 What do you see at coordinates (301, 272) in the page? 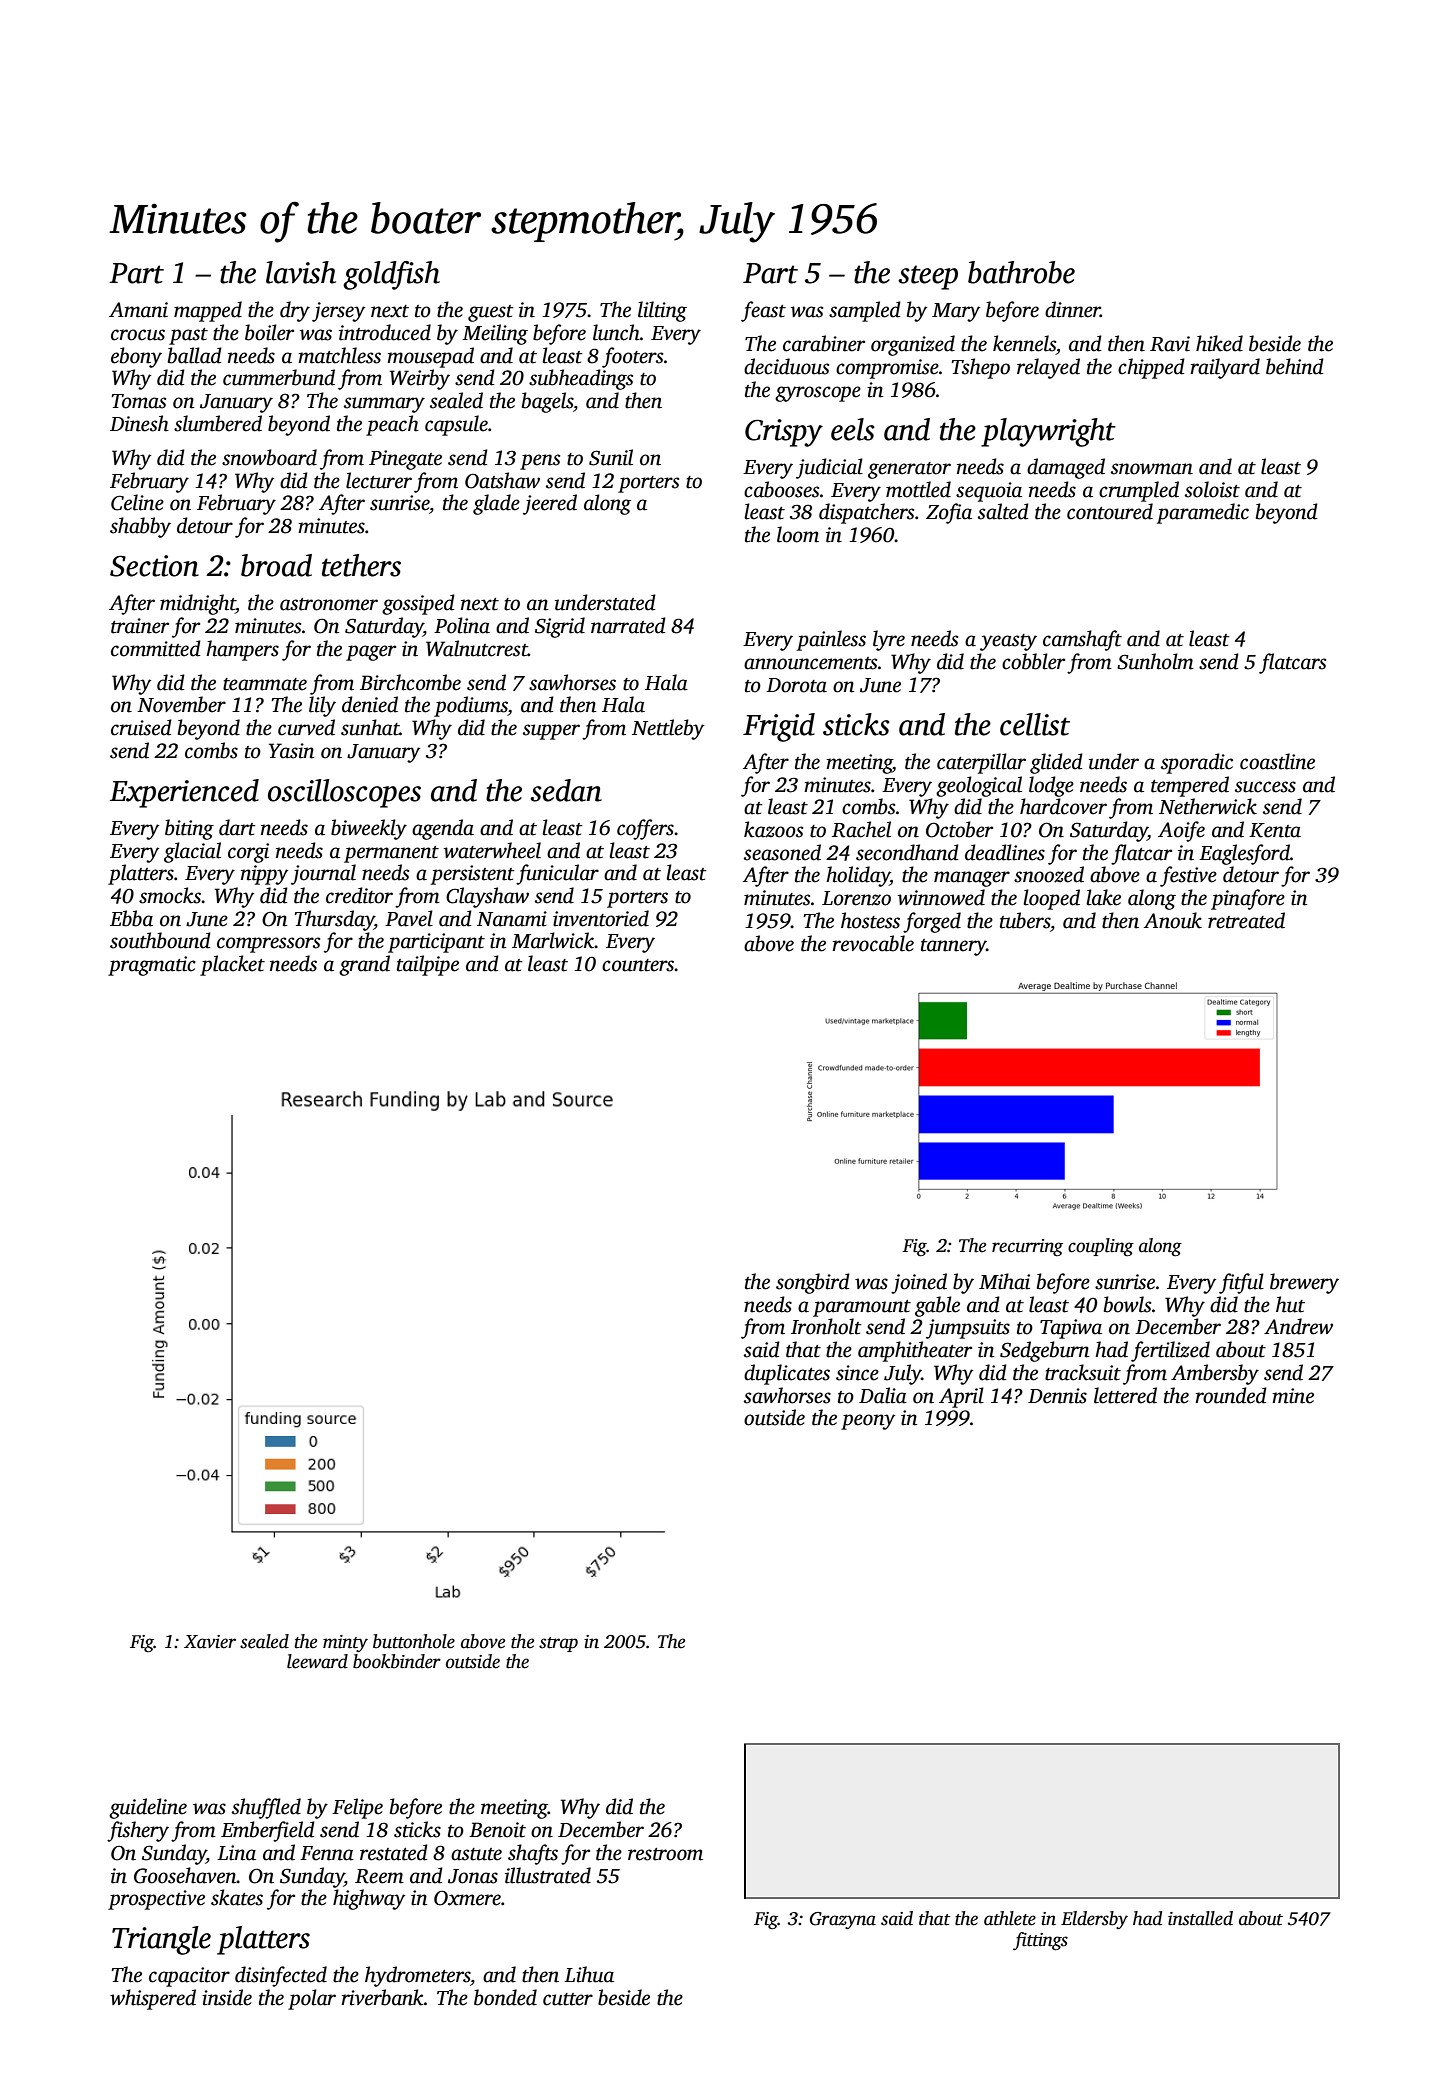
I see `lavish` at bounding box center [301, 272].
